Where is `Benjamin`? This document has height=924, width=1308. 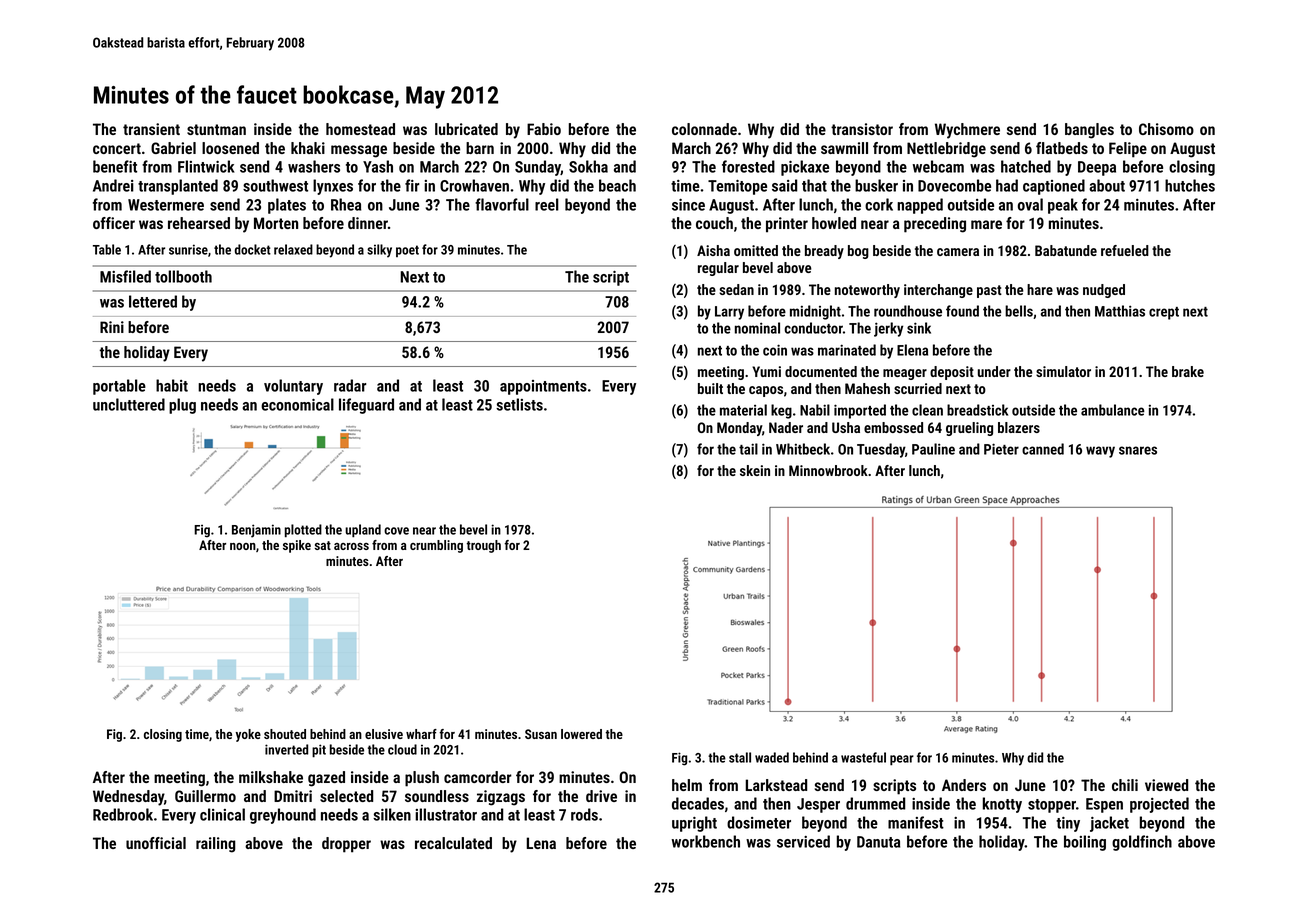 Benjamin is located at coordinates (256, 531).
